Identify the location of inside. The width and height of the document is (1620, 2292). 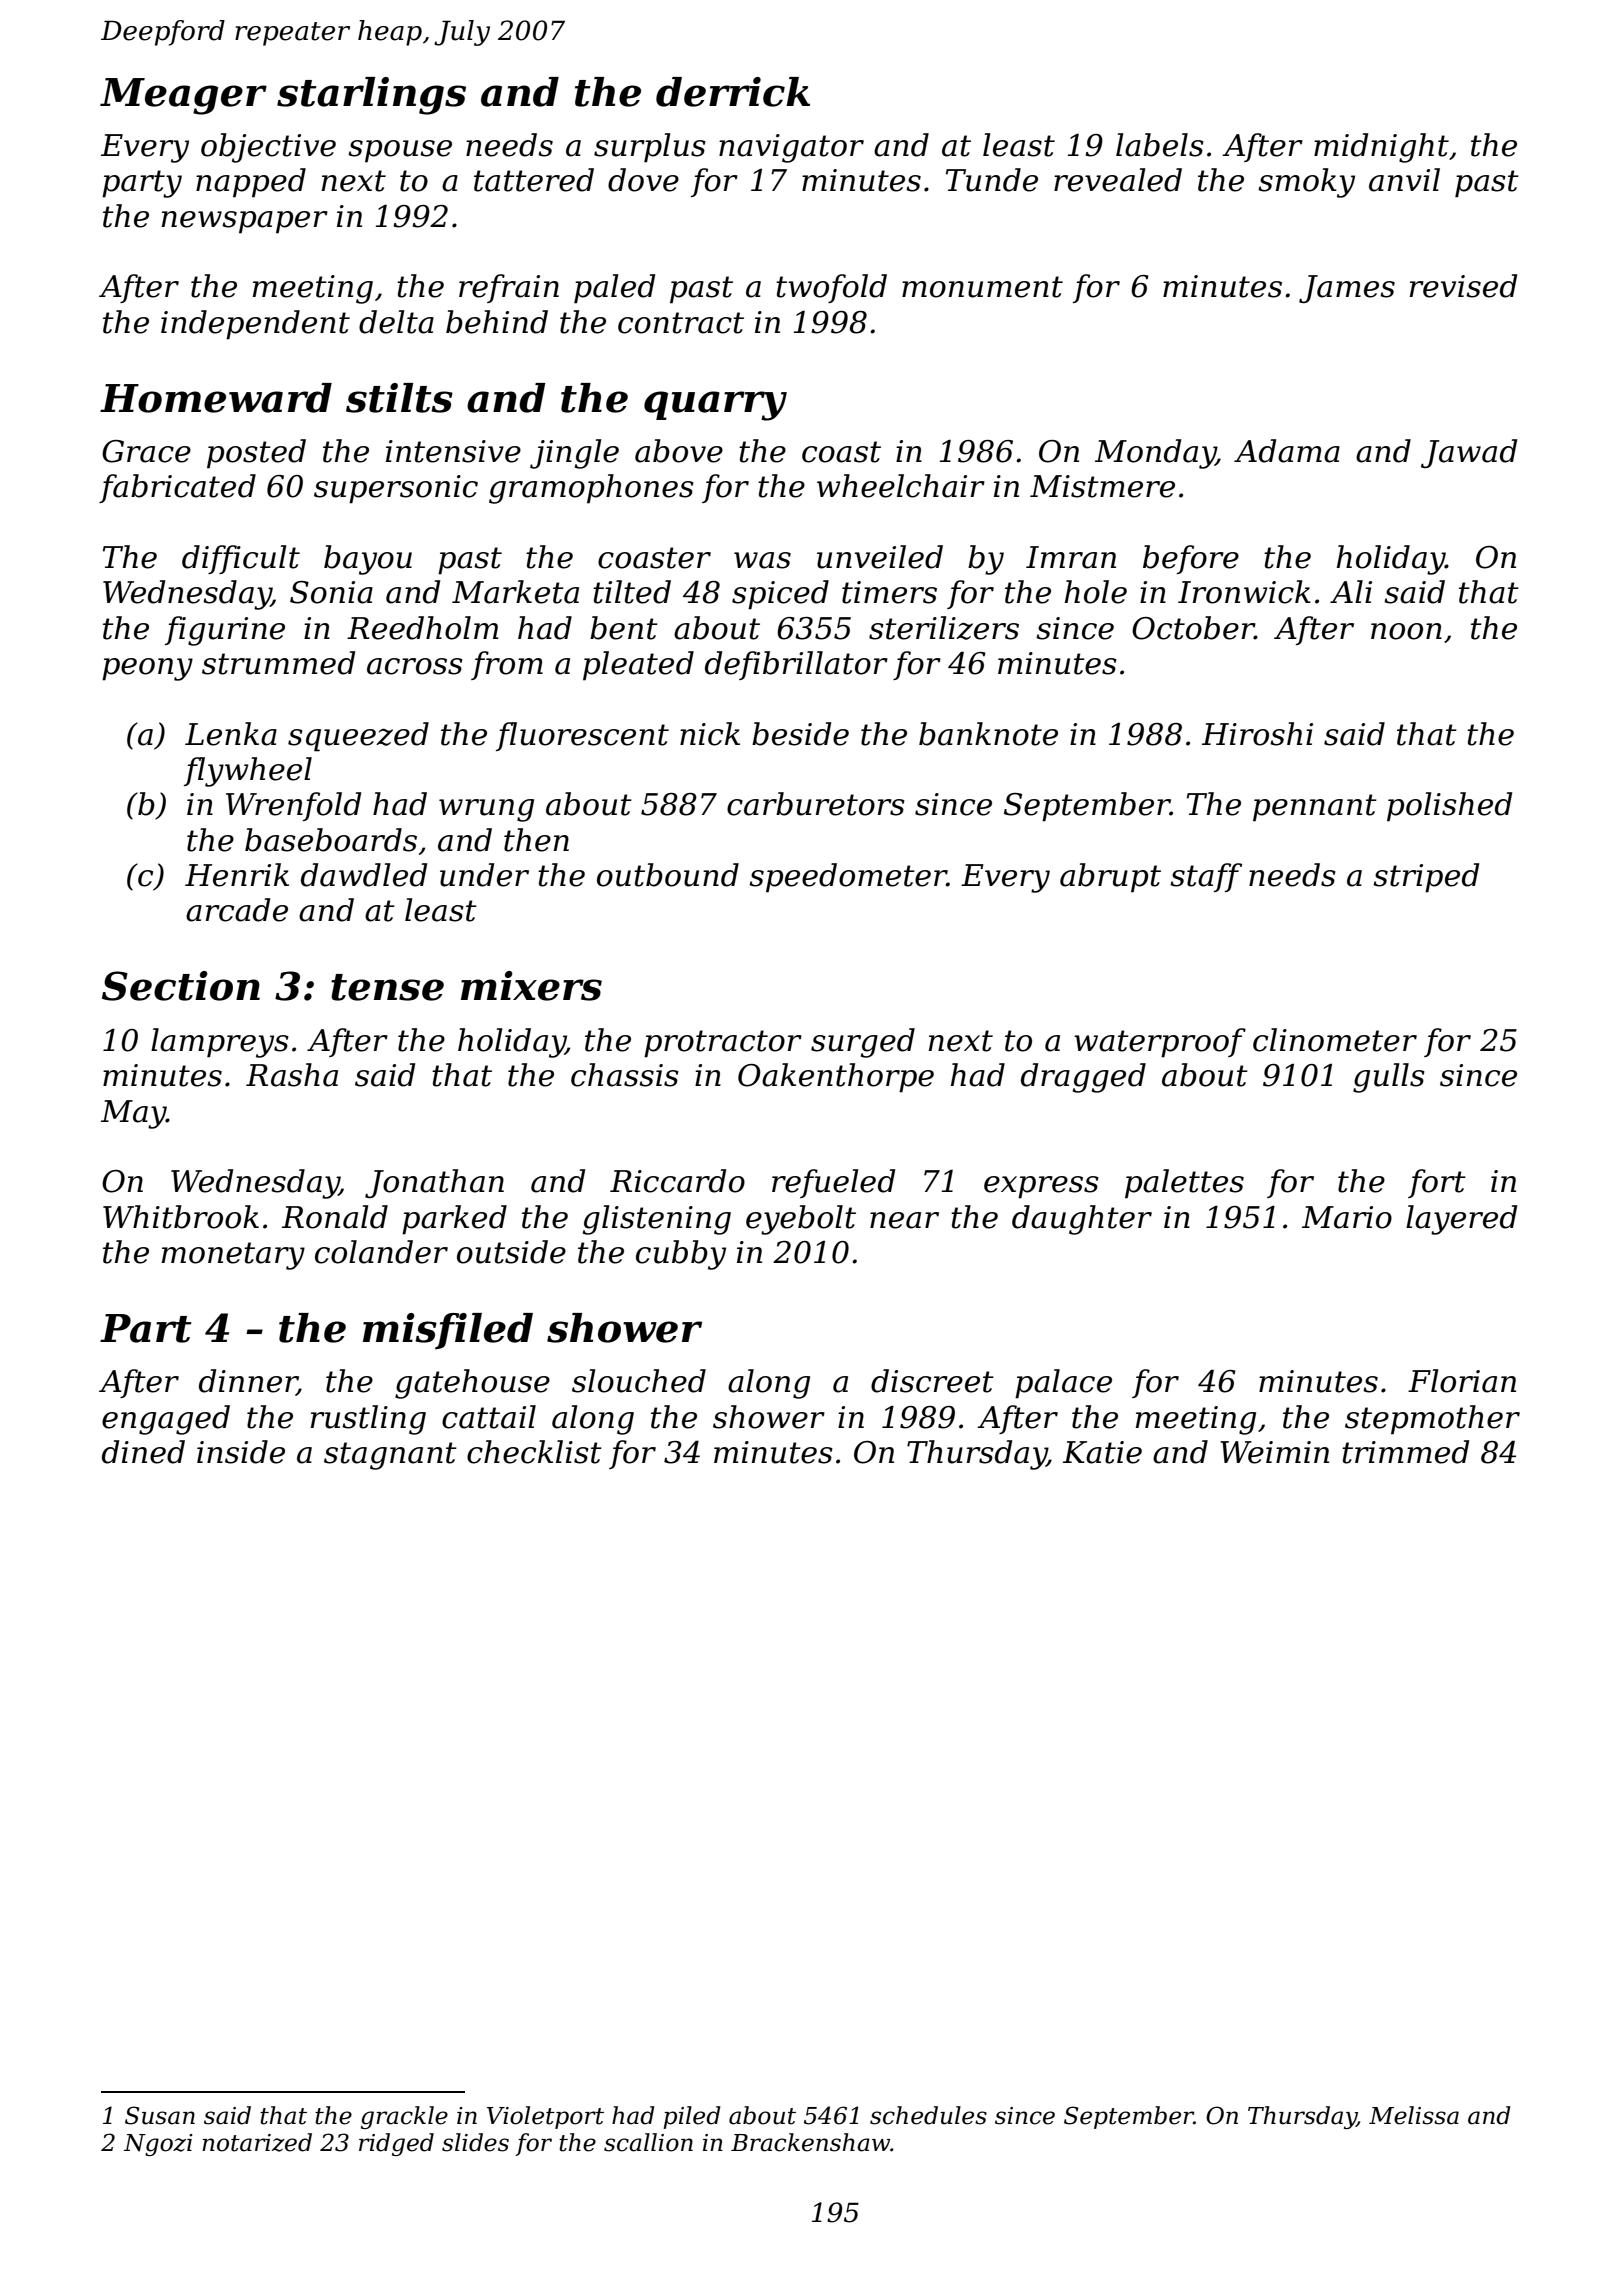
(241, 1452).
